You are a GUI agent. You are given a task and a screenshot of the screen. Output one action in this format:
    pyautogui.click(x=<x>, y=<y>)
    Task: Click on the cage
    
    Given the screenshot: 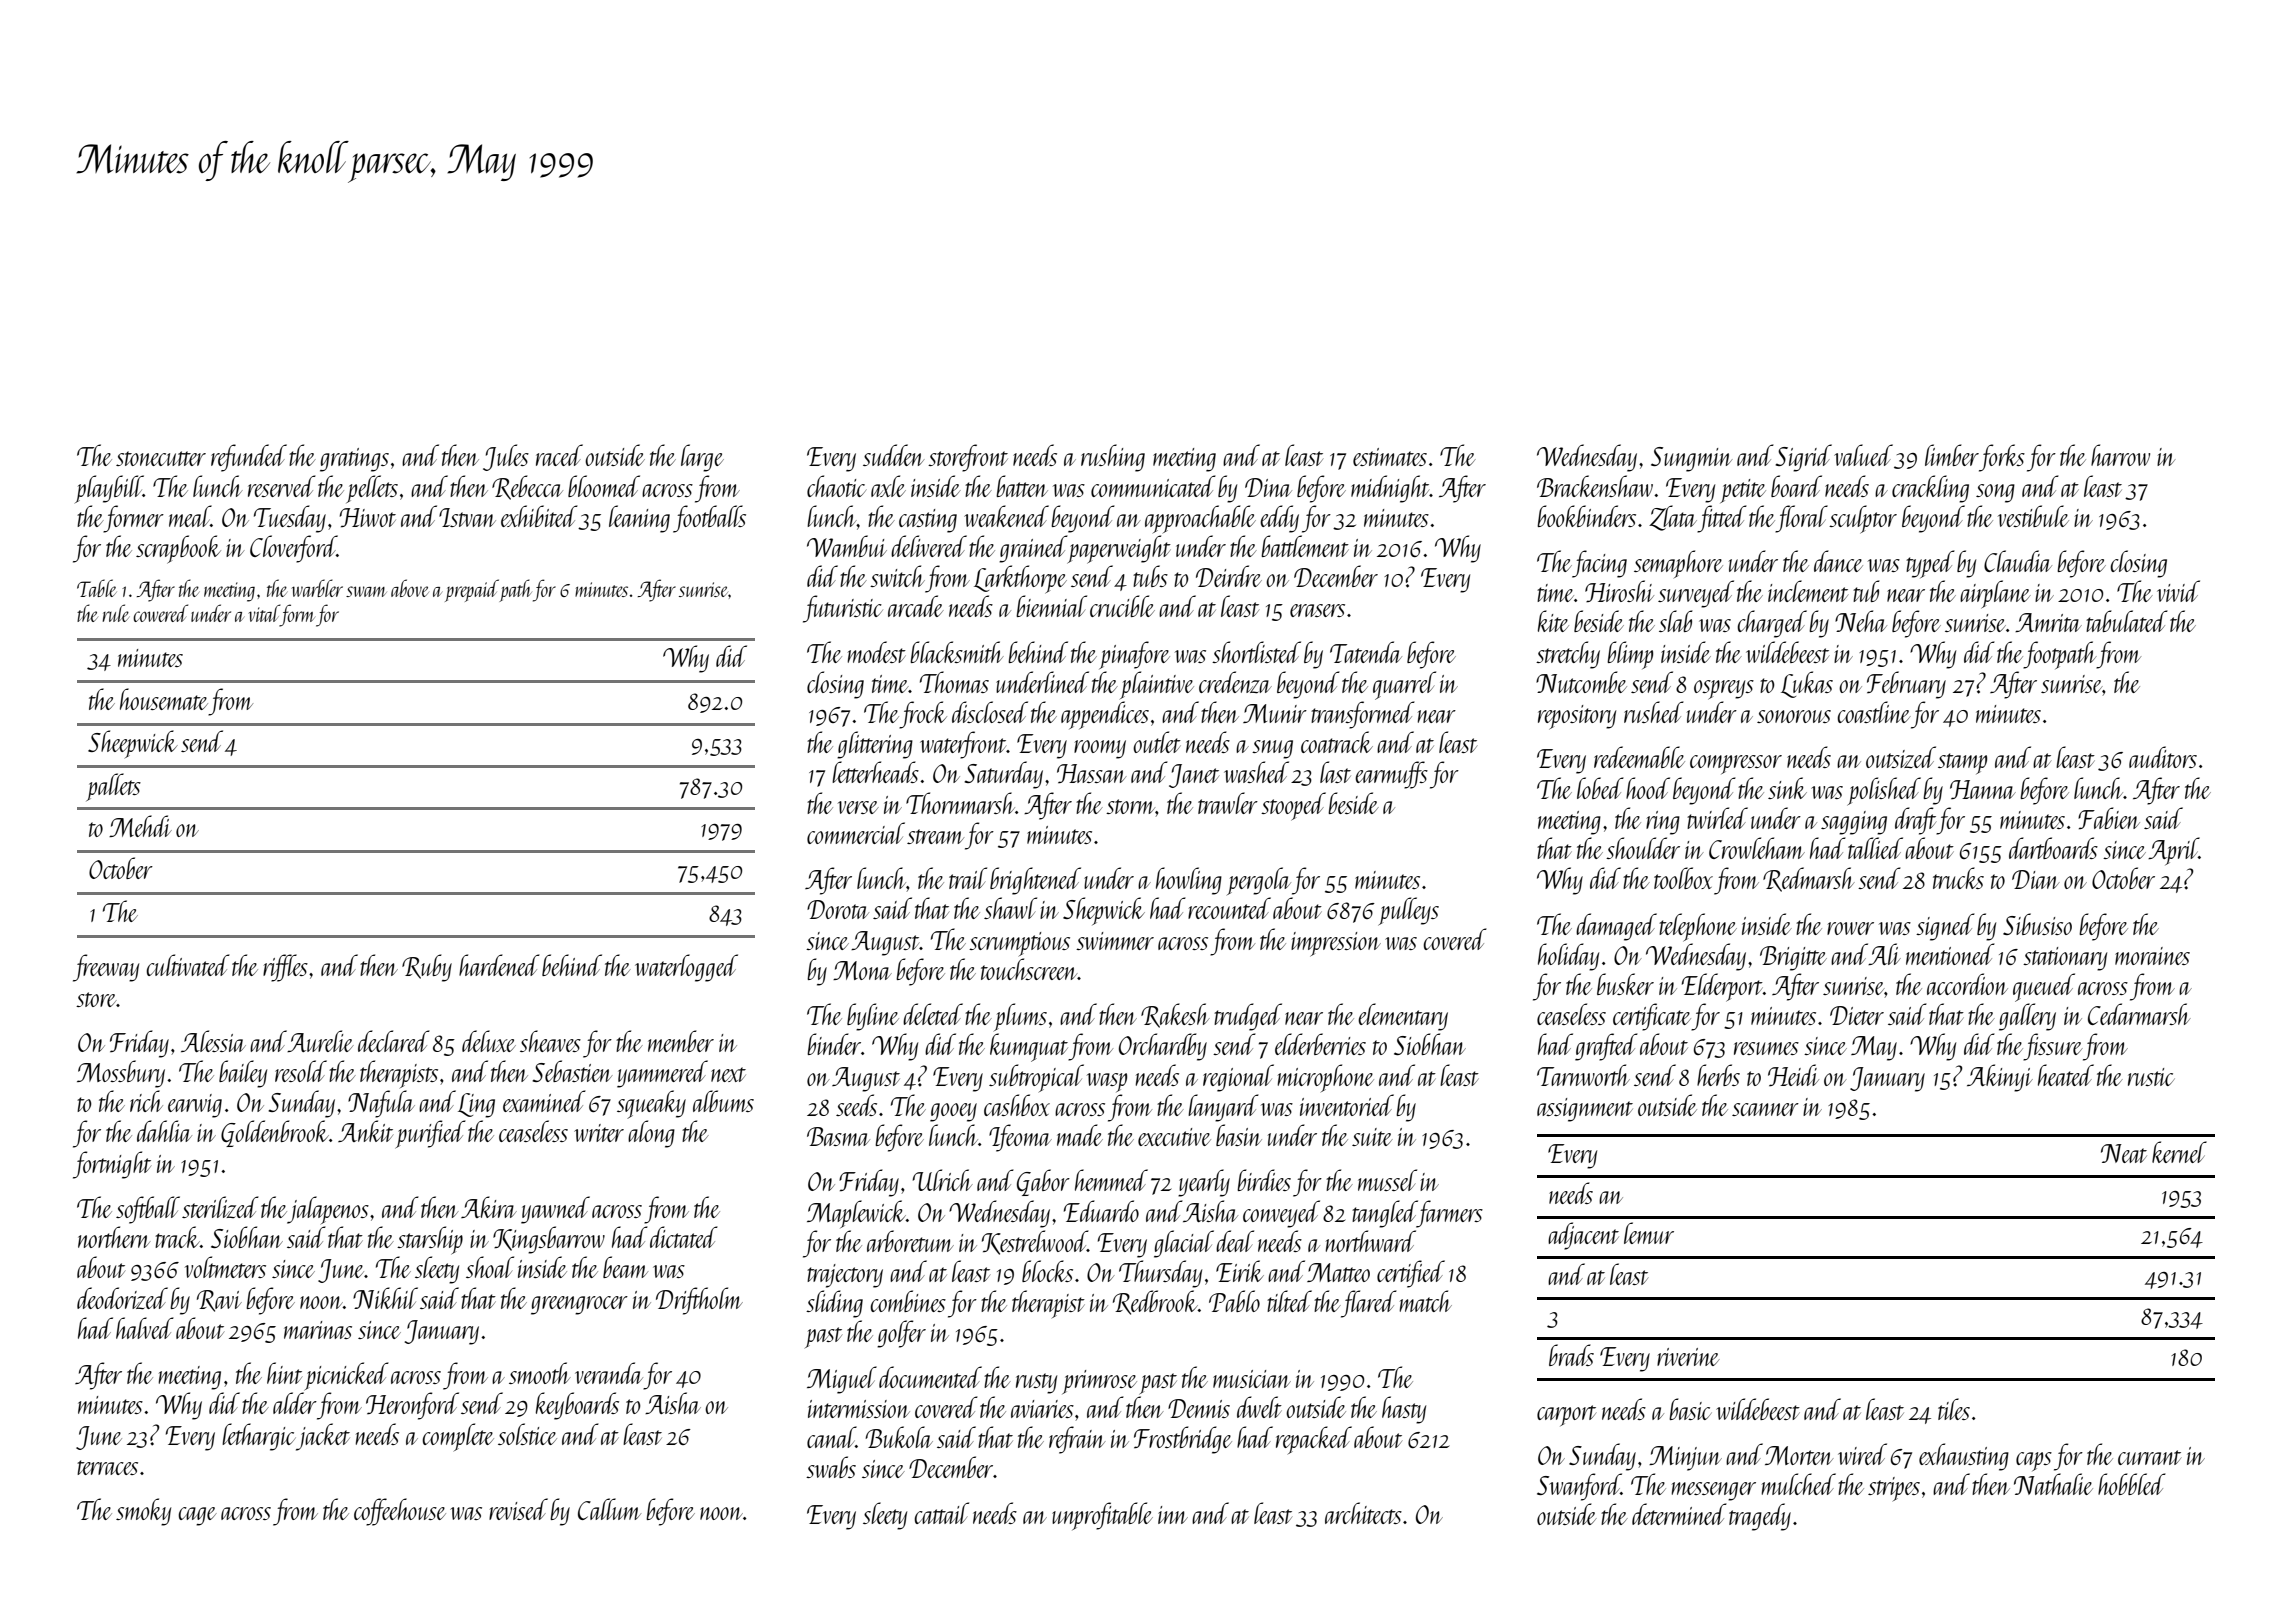 What is the action you would take?
    pyautogui.click(x=197, y=1516)
